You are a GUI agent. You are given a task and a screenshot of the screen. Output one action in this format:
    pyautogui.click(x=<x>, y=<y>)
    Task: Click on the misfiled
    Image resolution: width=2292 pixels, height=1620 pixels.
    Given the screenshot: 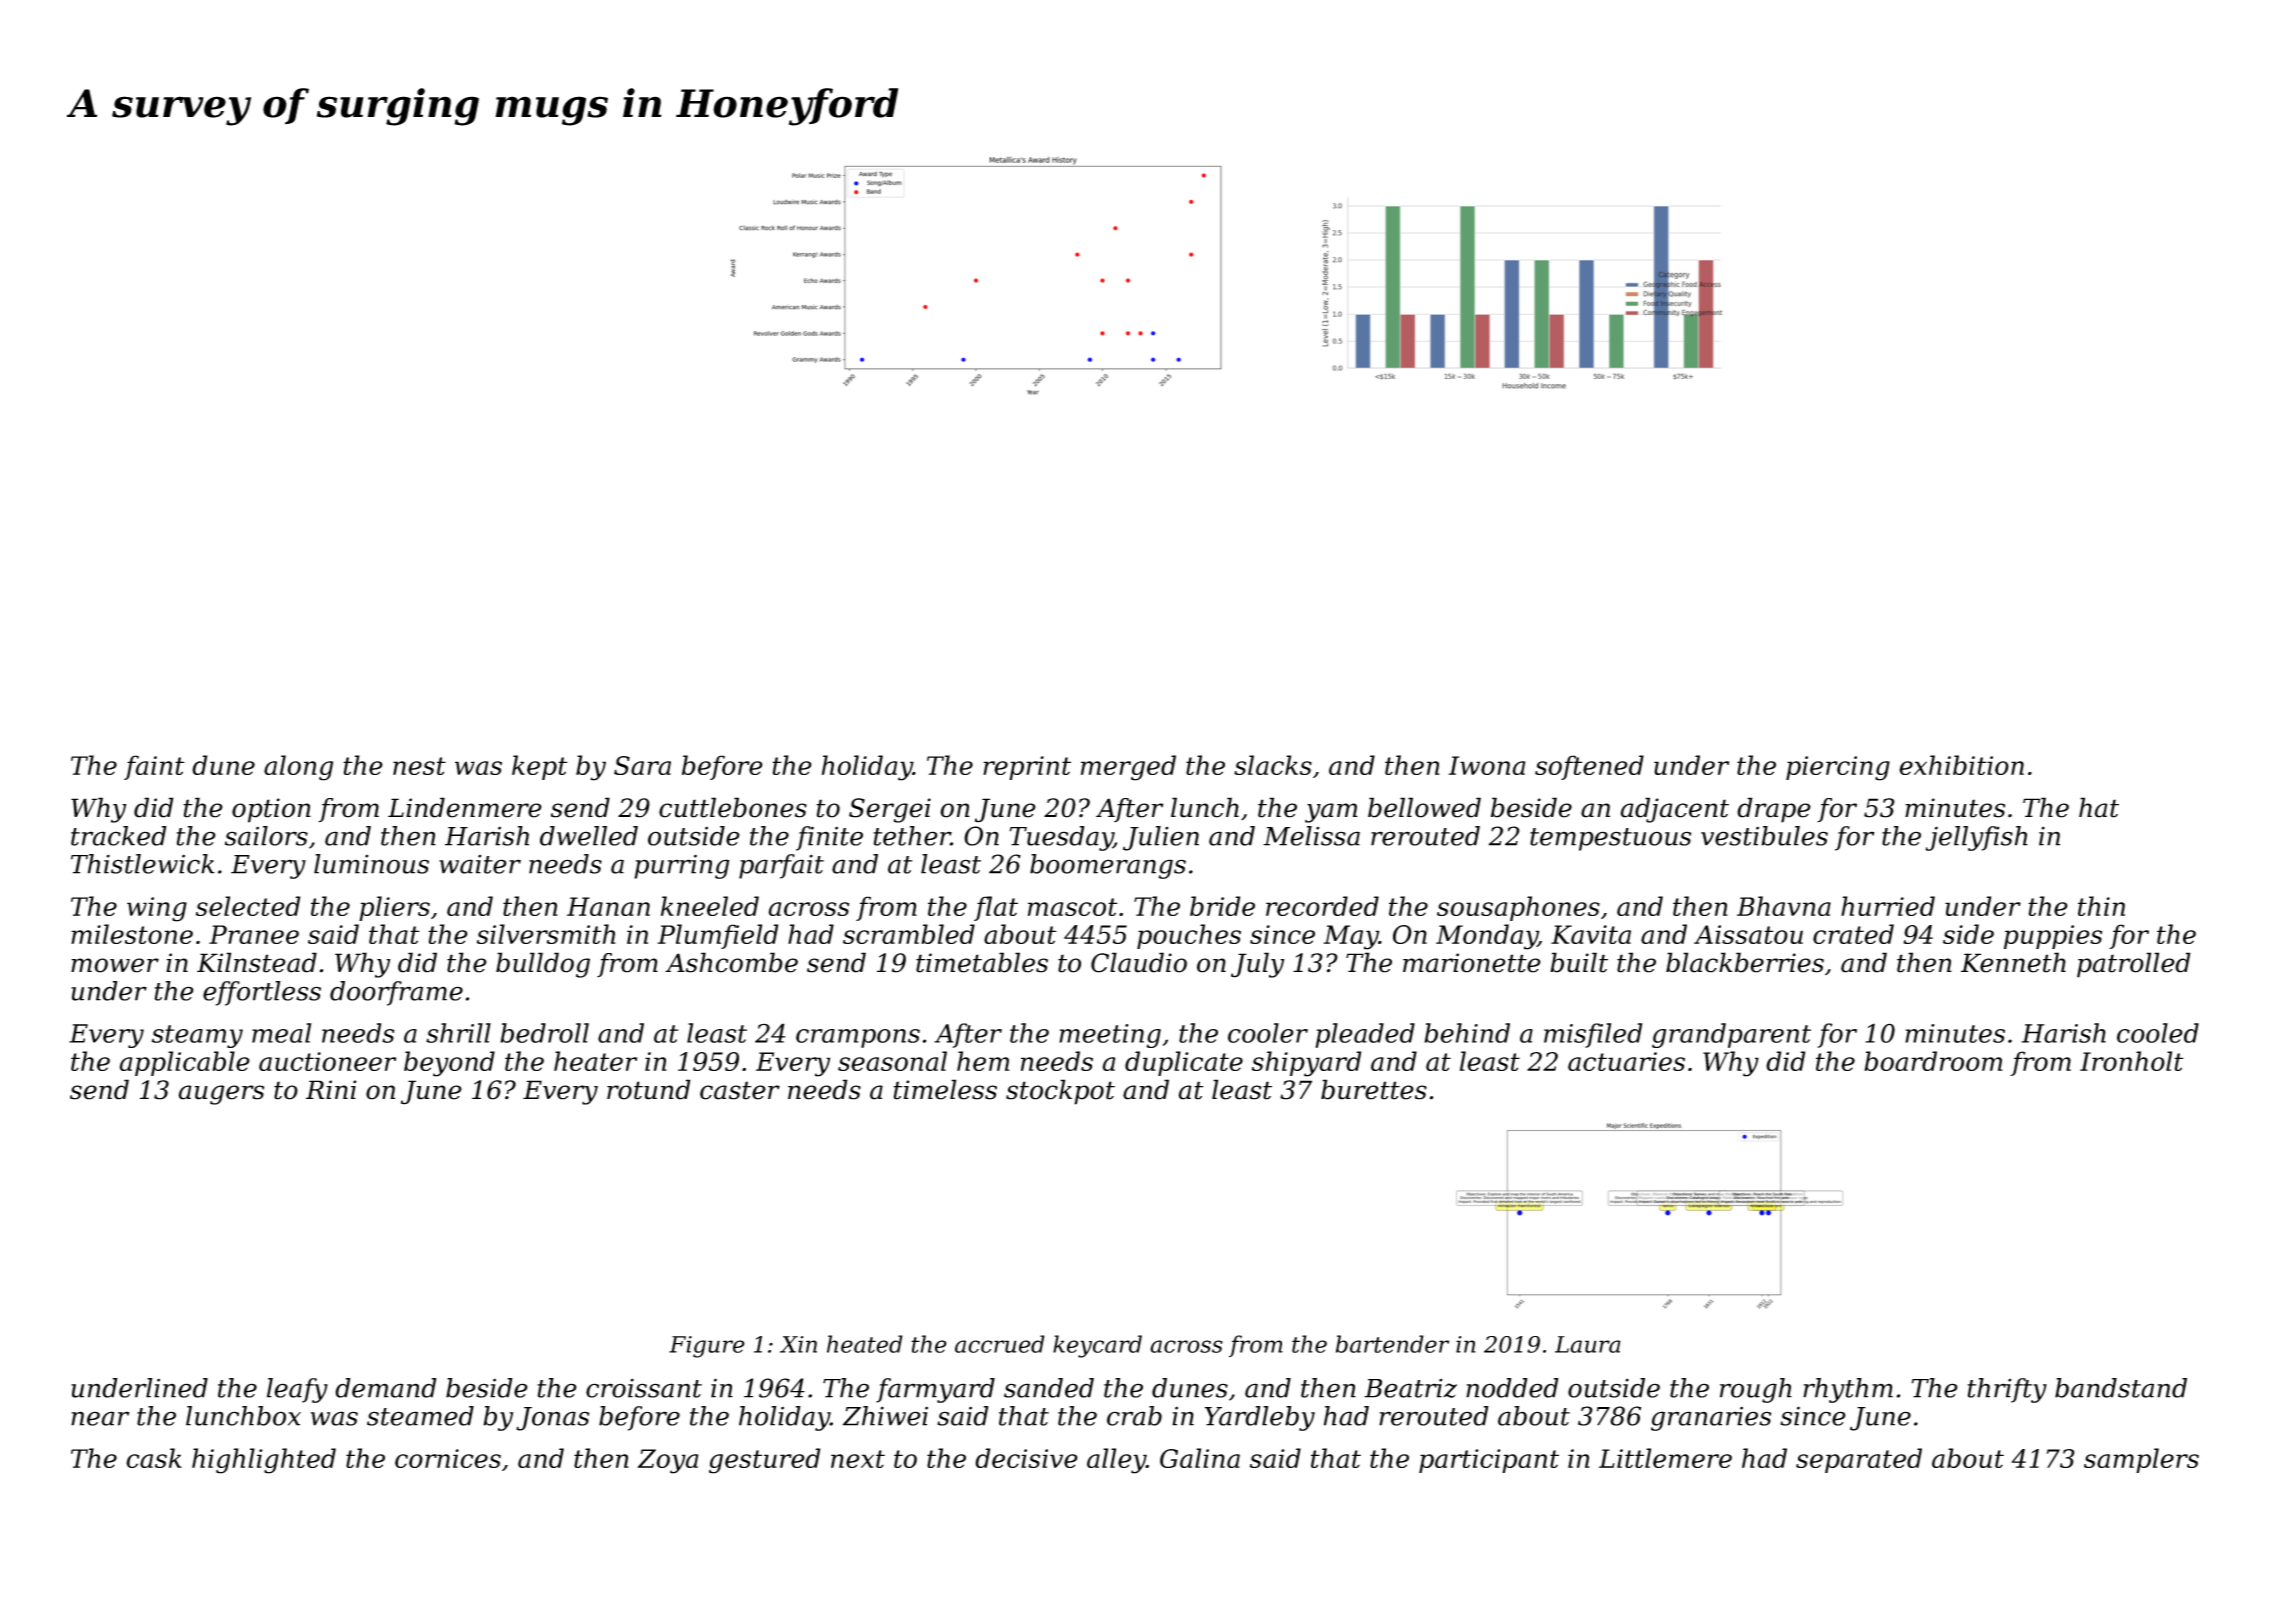 What is the action you would take?
    pyautogui.click(x=1593, y=1035)
